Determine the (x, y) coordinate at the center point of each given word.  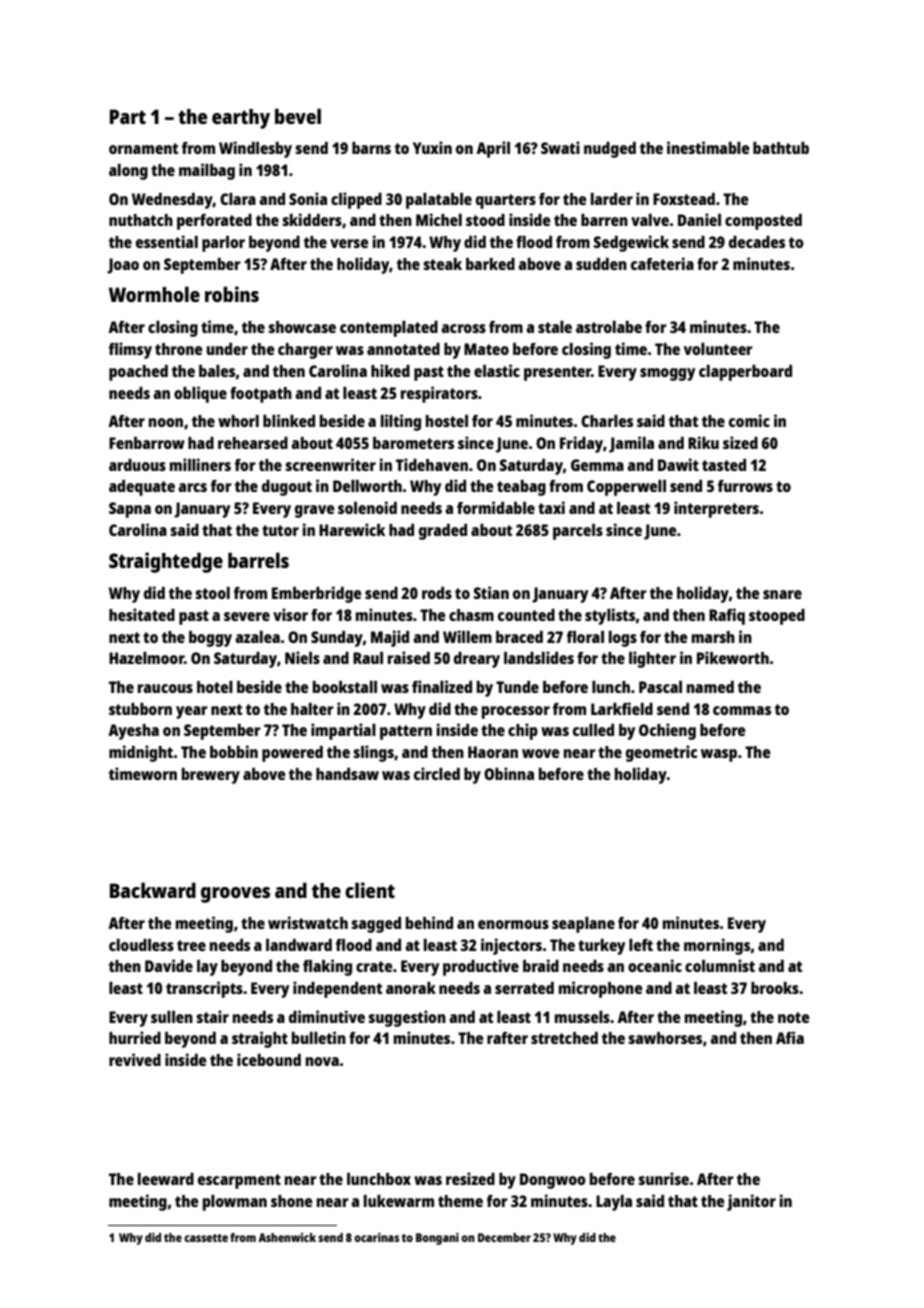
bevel (298, 116)
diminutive (327, 1016)
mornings (717, 946)
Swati (560, 147)
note (793, 1017)
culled (593, 730)
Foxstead (684, 199)
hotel (215, 687)
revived (135, 1059)
